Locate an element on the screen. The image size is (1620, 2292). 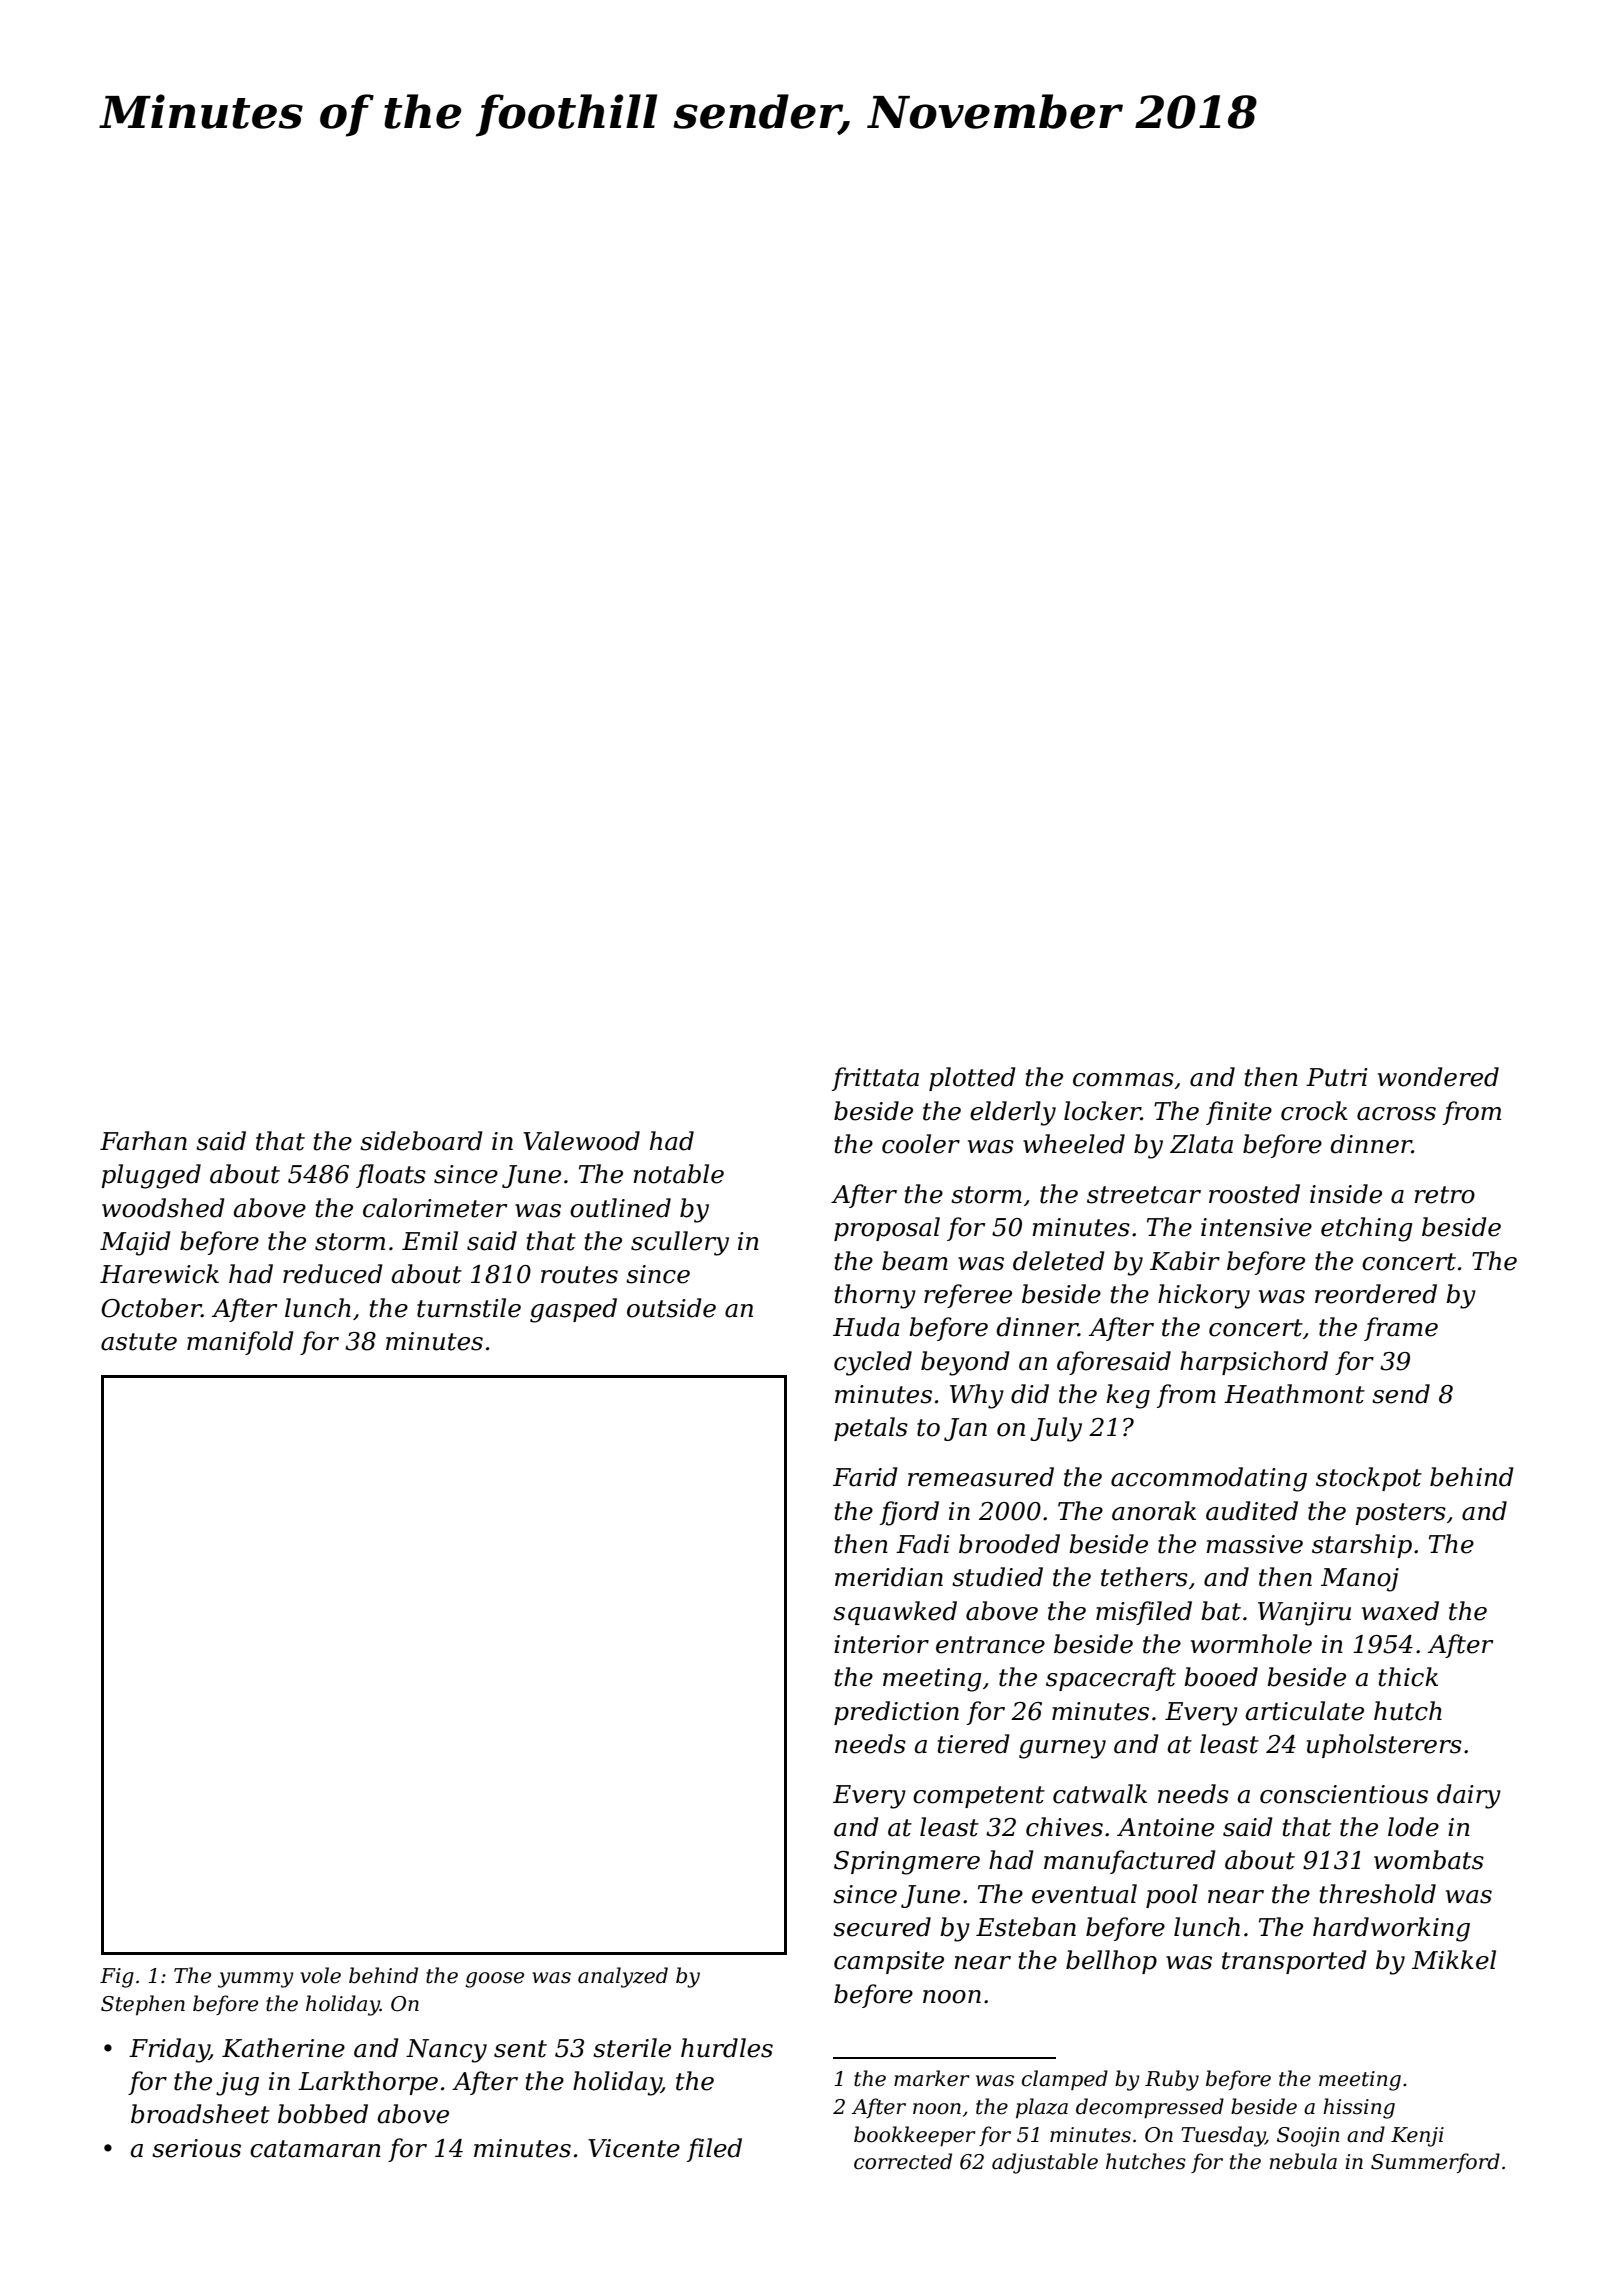
articulate is located at coordinates (1304, 1711).
